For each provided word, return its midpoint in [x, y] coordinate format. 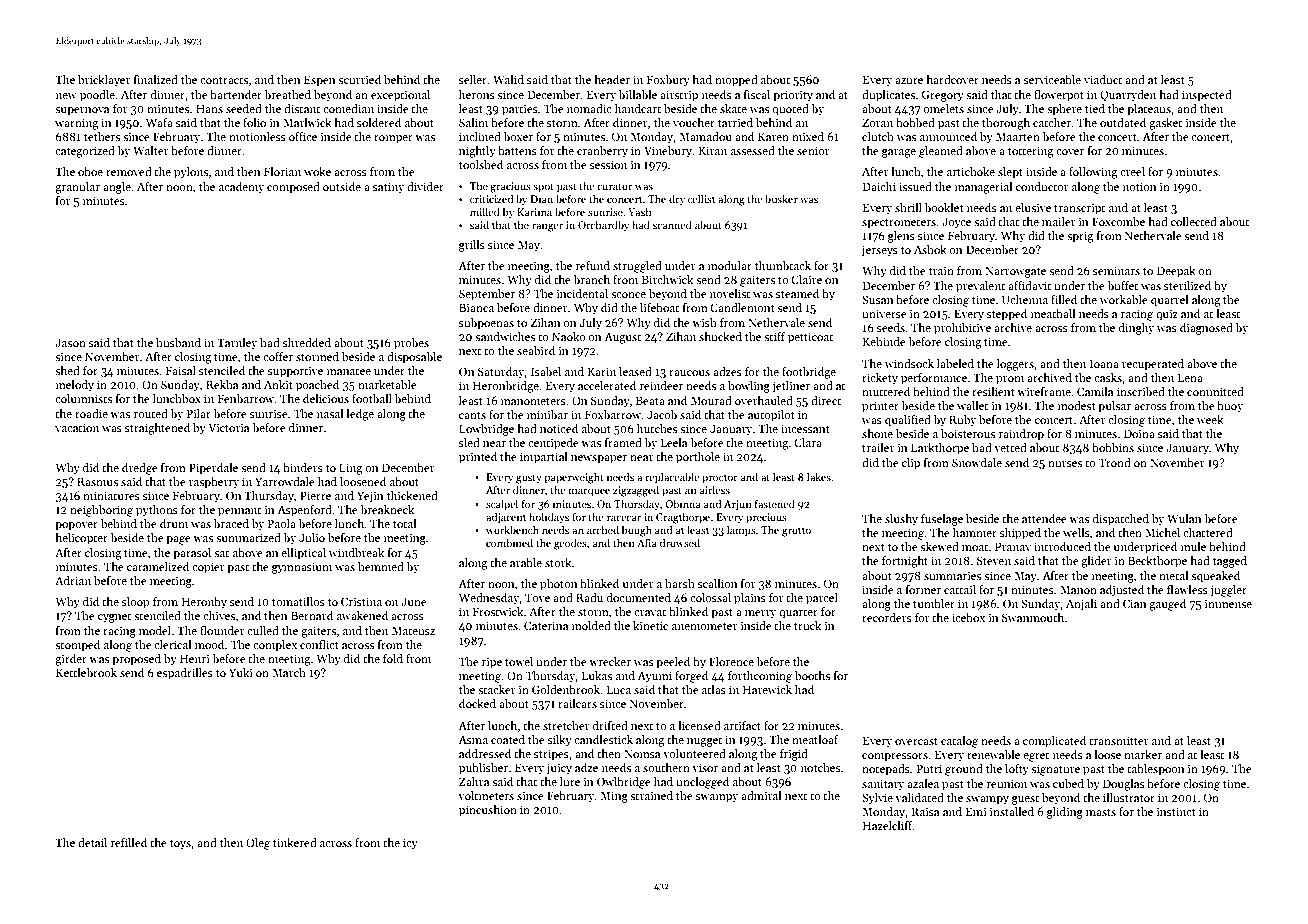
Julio [312, 537]
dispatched [1121, 520]
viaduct [1103, 79]
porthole [698, 458]
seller [473, 79]
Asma [473, 739]
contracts [224, 80]
